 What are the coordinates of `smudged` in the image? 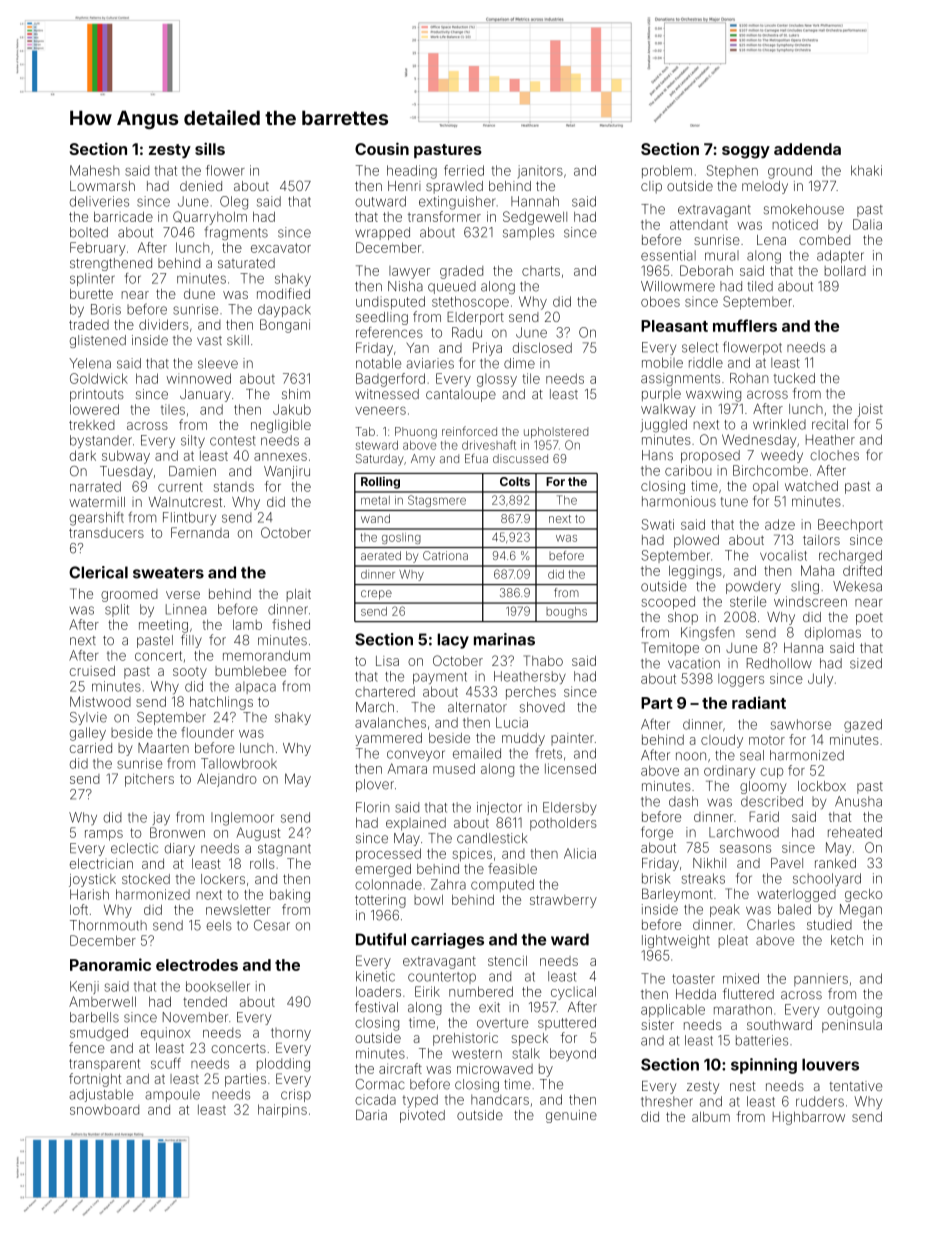 It's located at (99, 1034).
